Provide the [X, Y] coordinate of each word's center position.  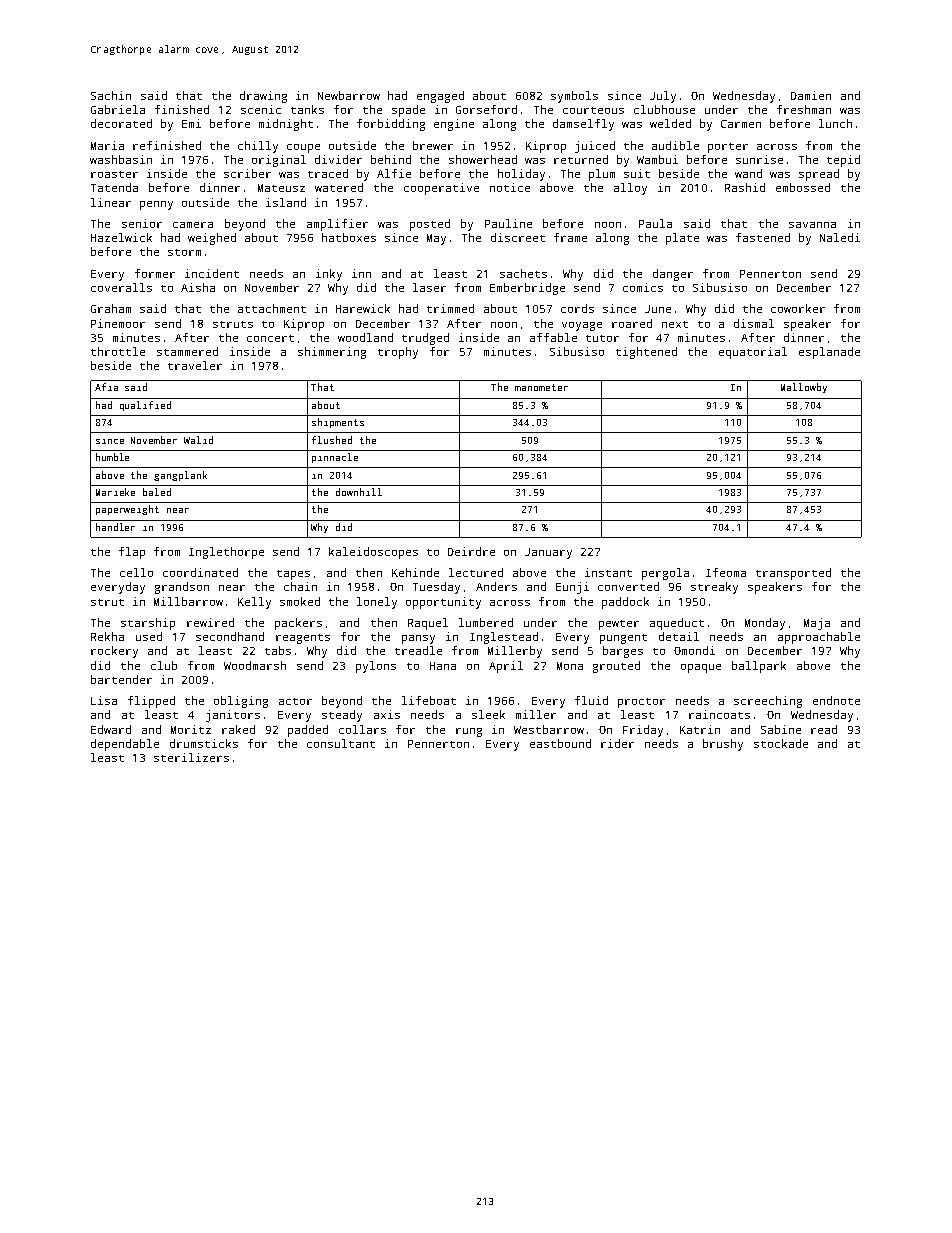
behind [391, 159]
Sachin [111, 95]
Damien [811, 95]
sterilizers [191, 757]
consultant [341, 743]
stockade [781, 743]
